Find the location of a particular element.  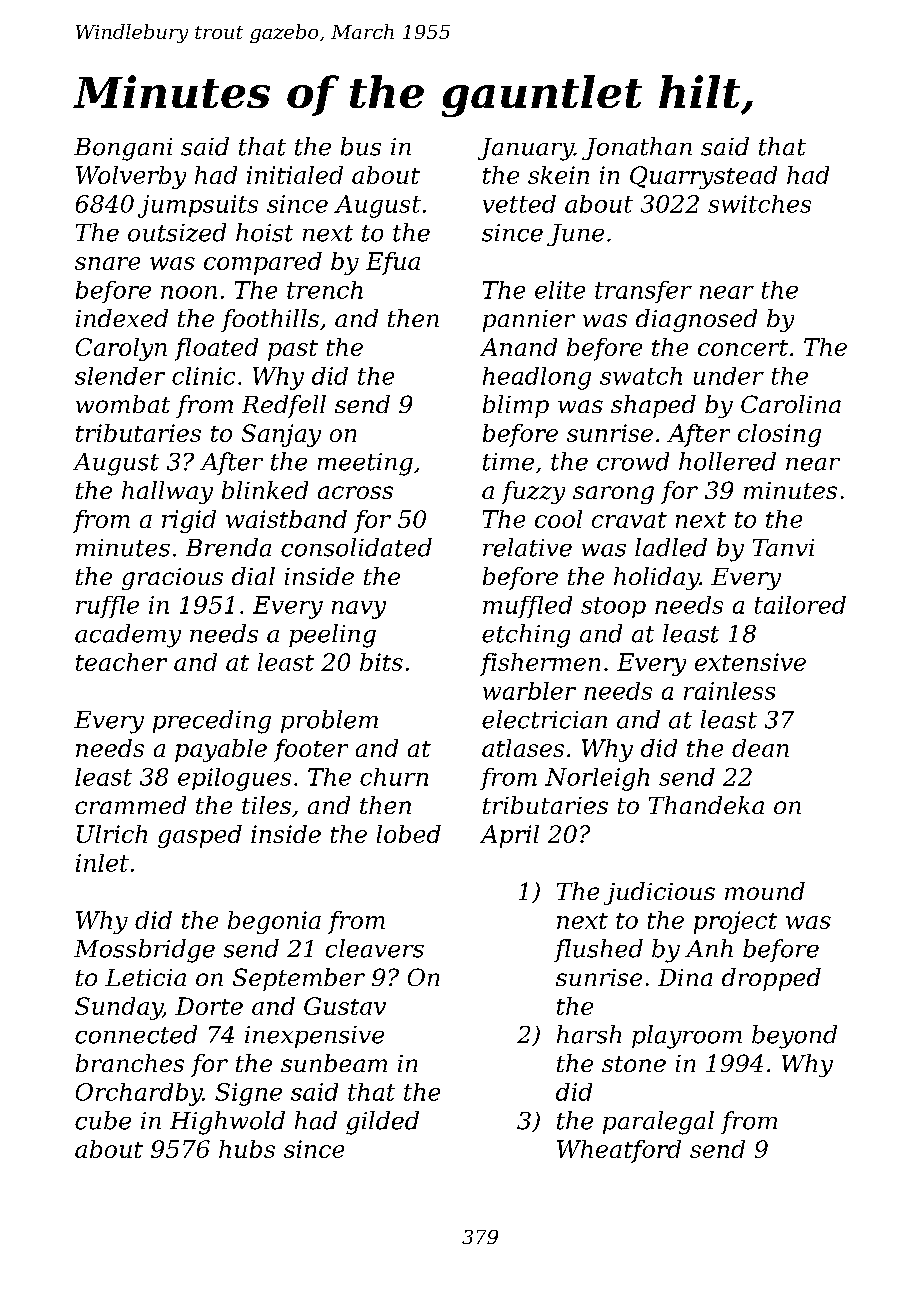

stoop is located at coordinates (613, 607).
